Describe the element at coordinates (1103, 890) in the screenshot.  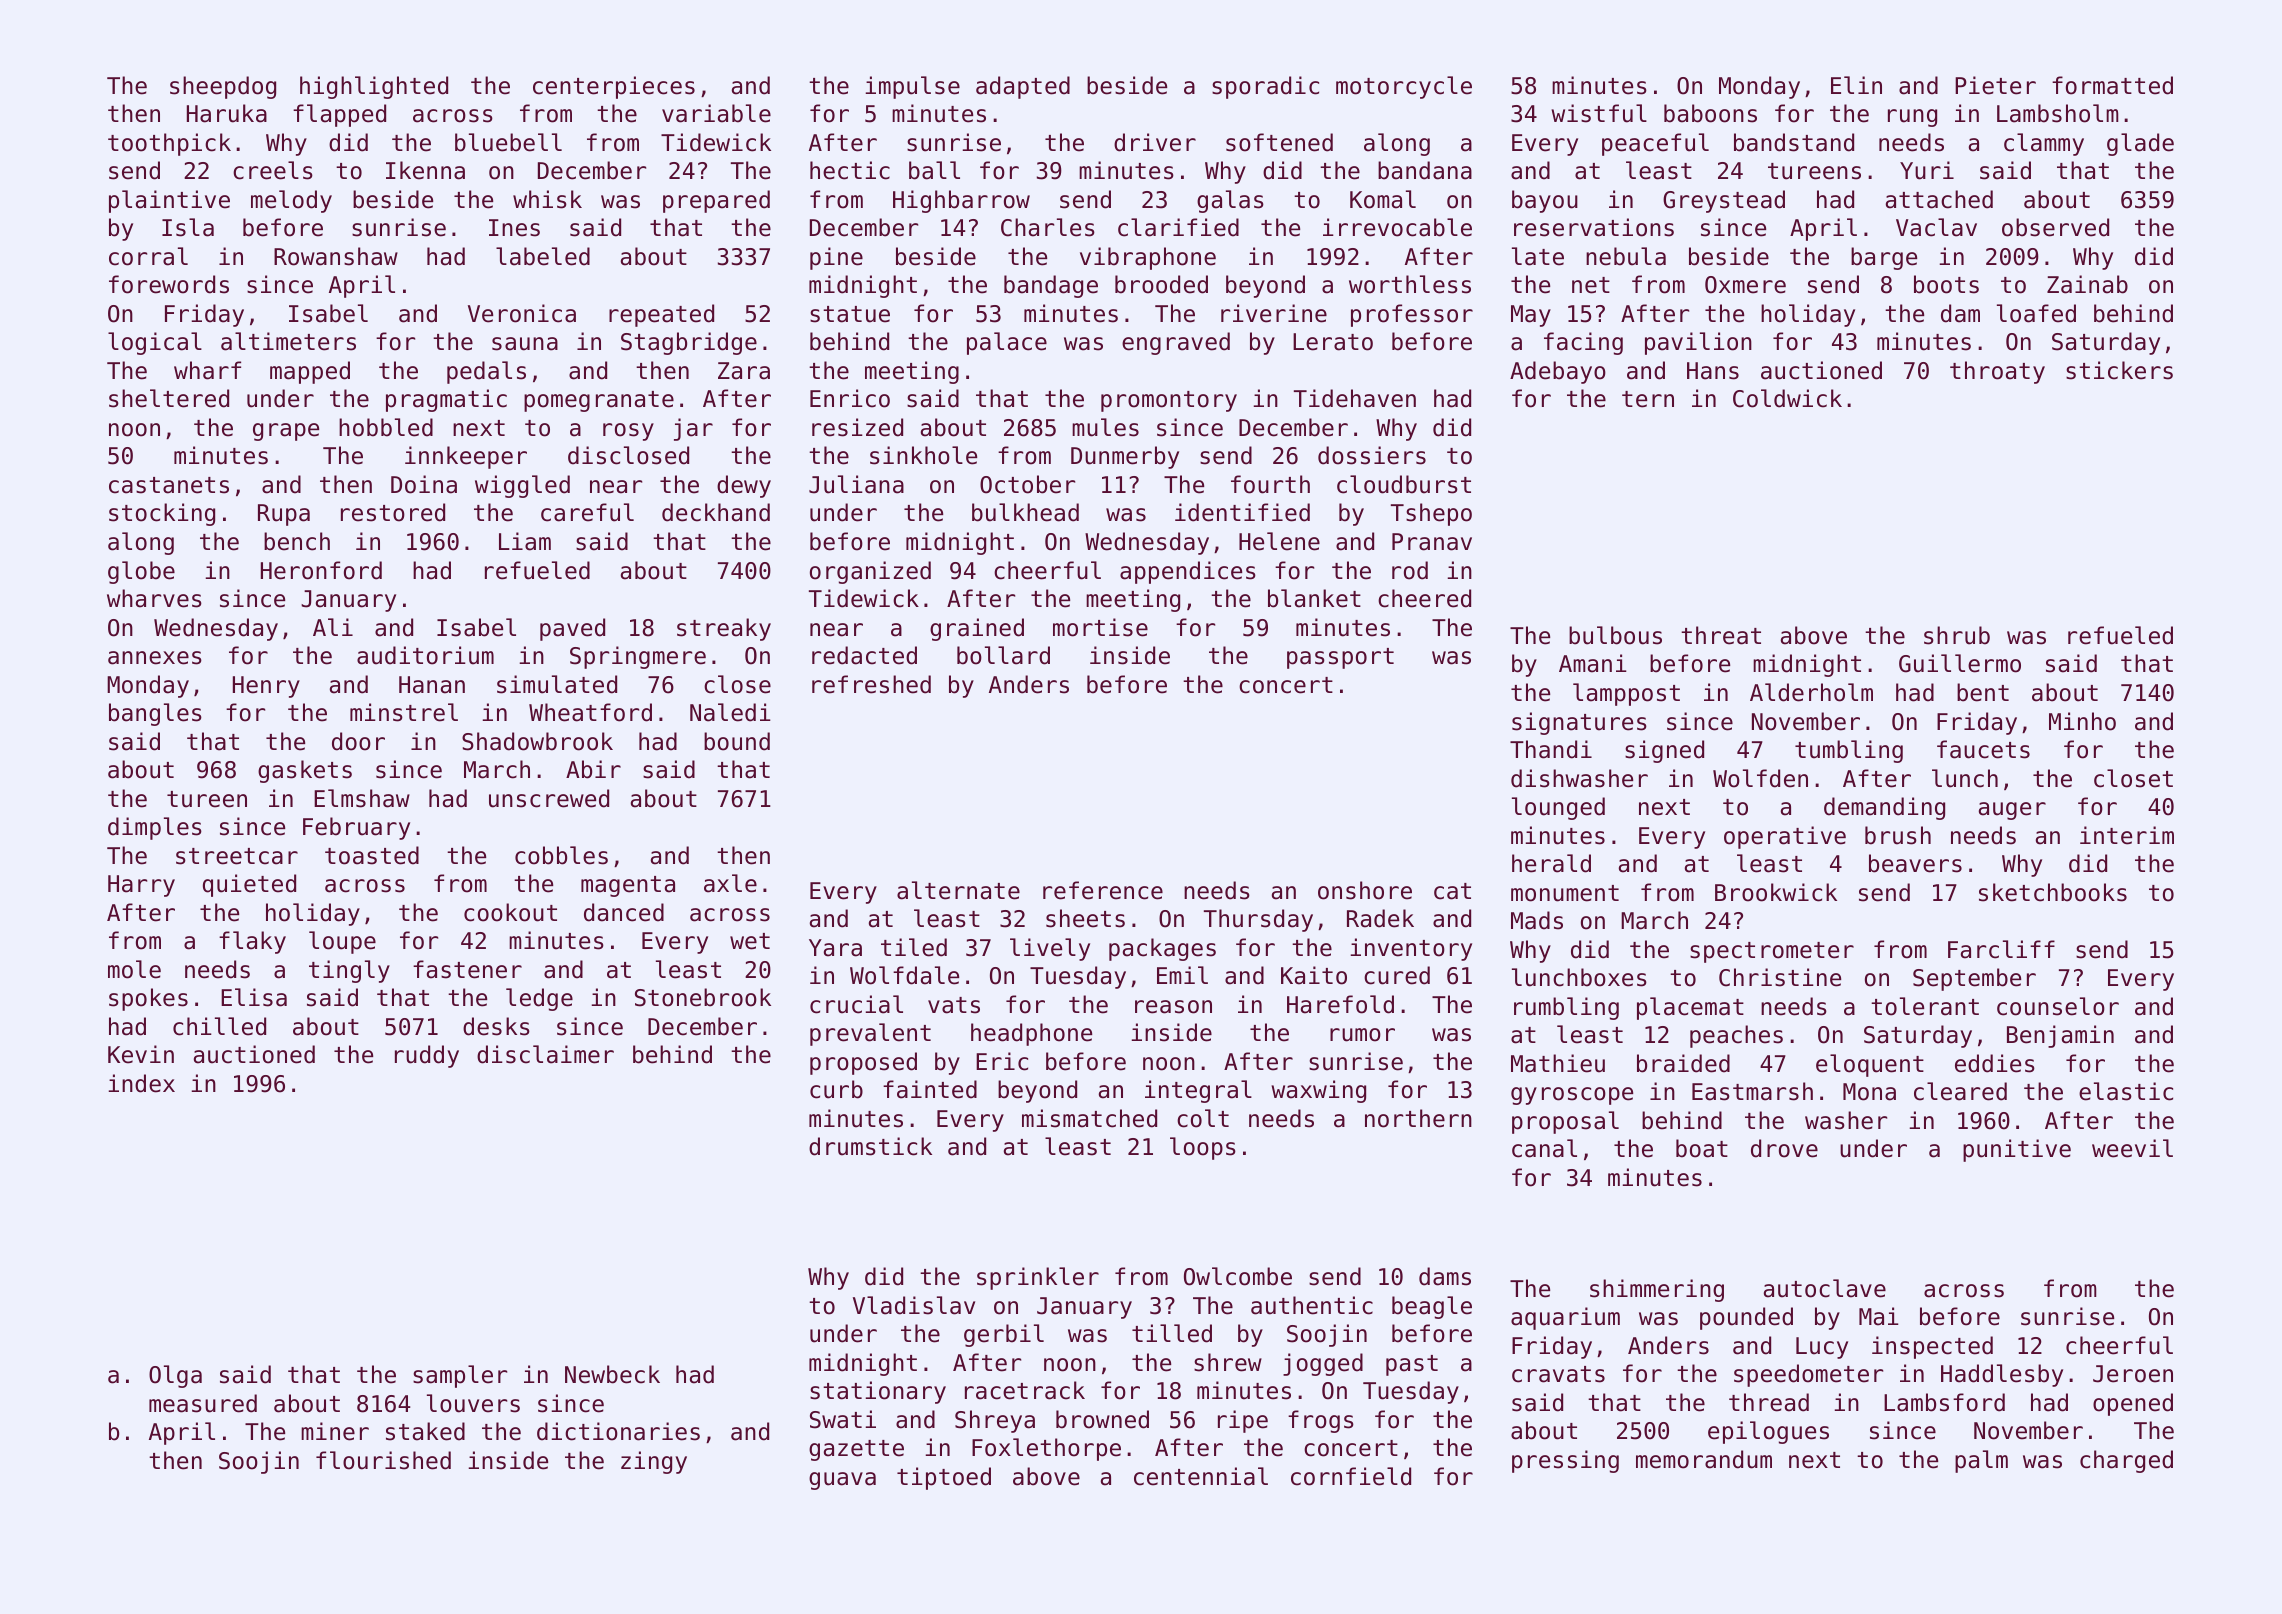
I see `reference` at that location.
